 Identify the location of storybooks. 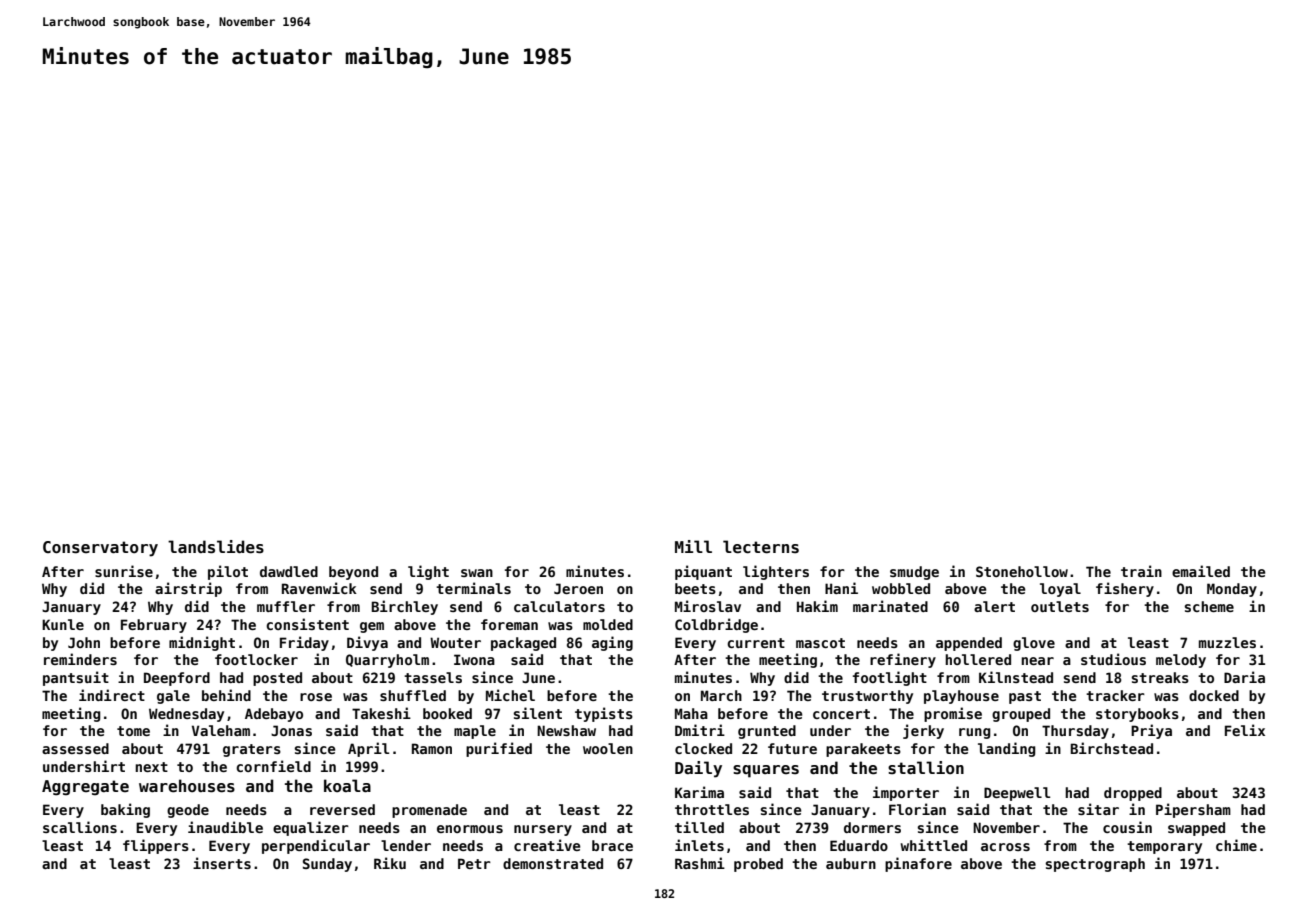
(1137, 715).
